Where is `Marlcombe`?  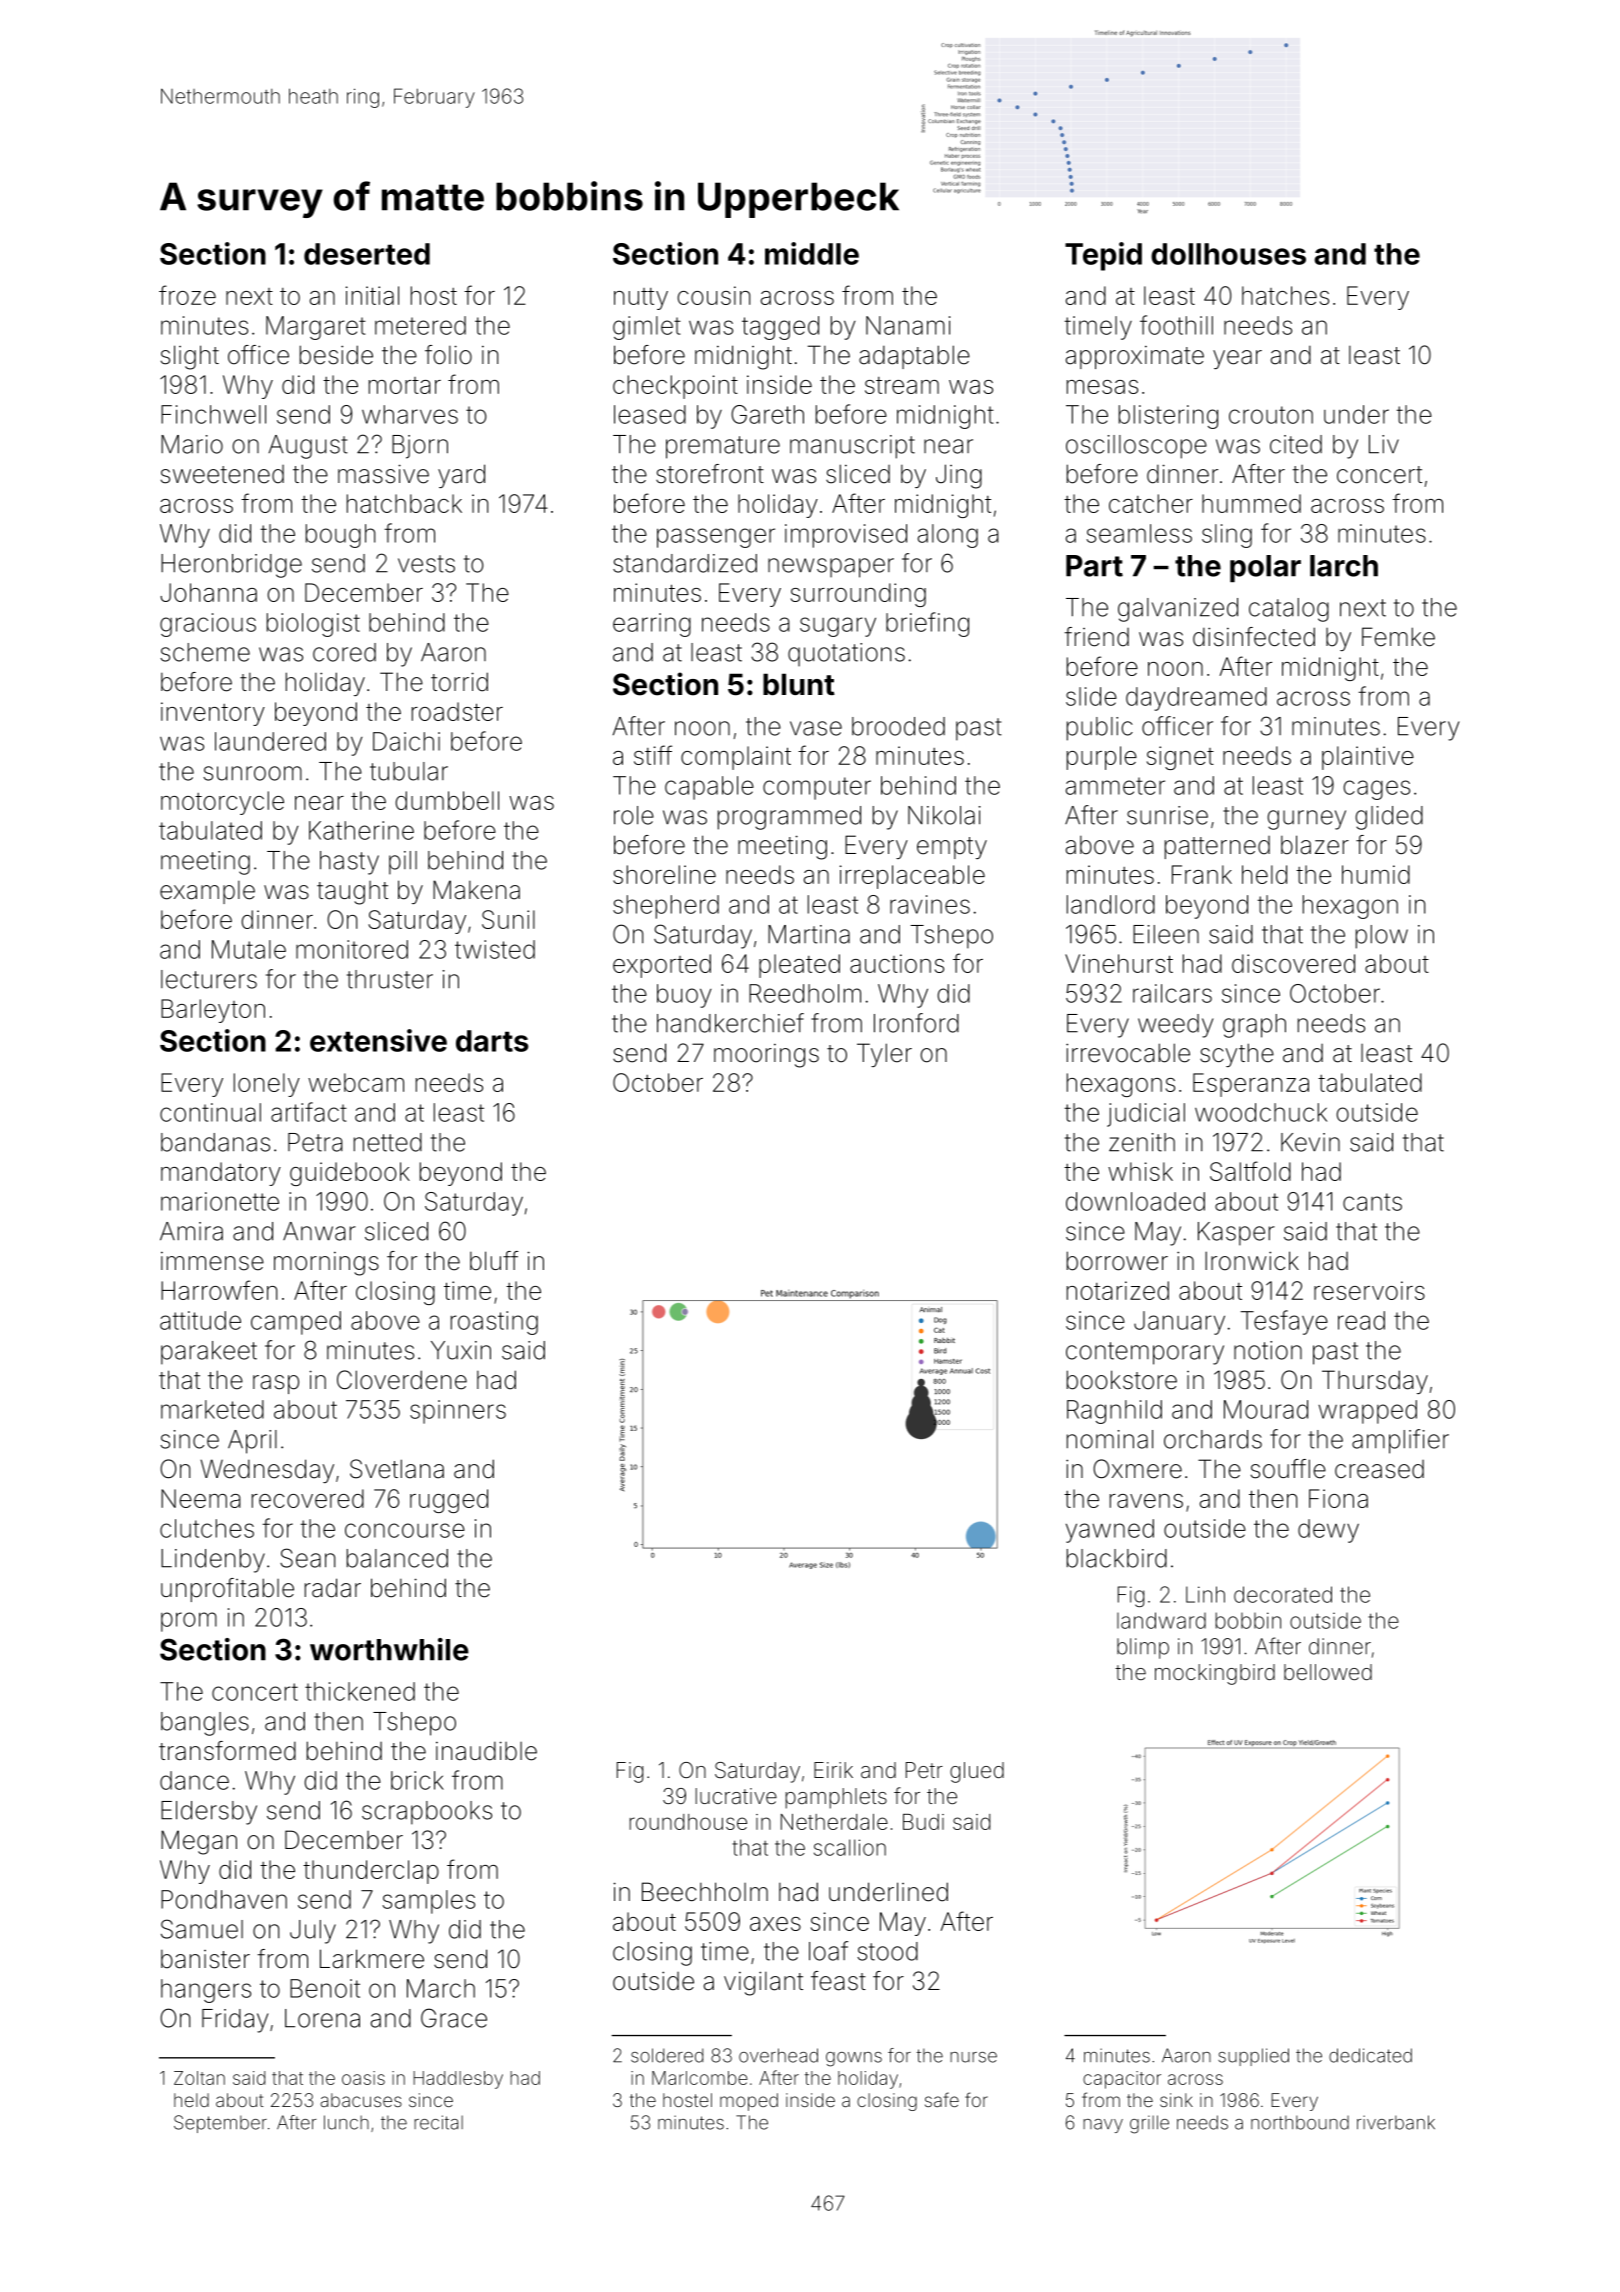 Marlcombe is located at coordinates (700, 2078).
